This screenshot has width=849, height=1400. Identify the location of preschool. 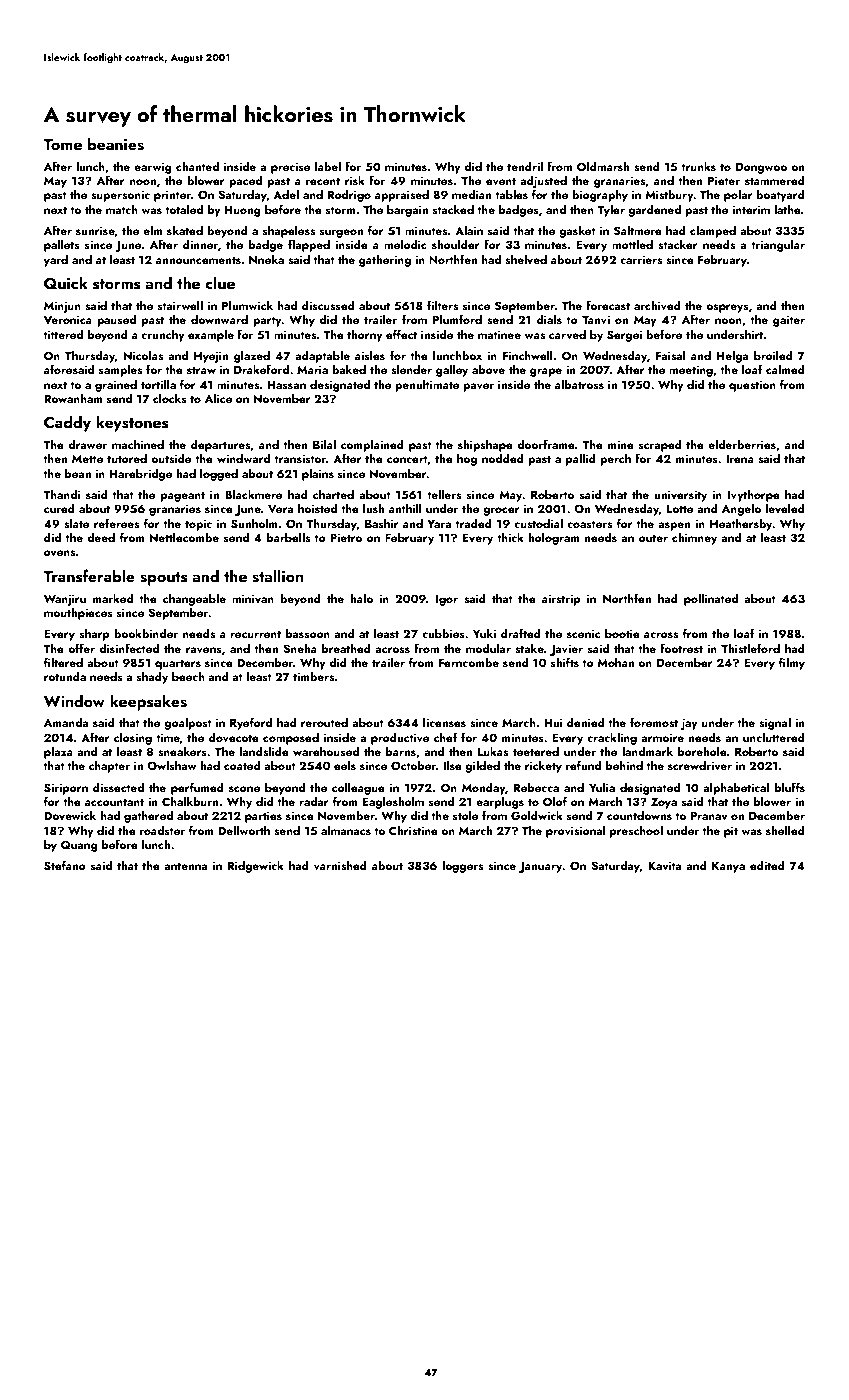
(636, 832).
